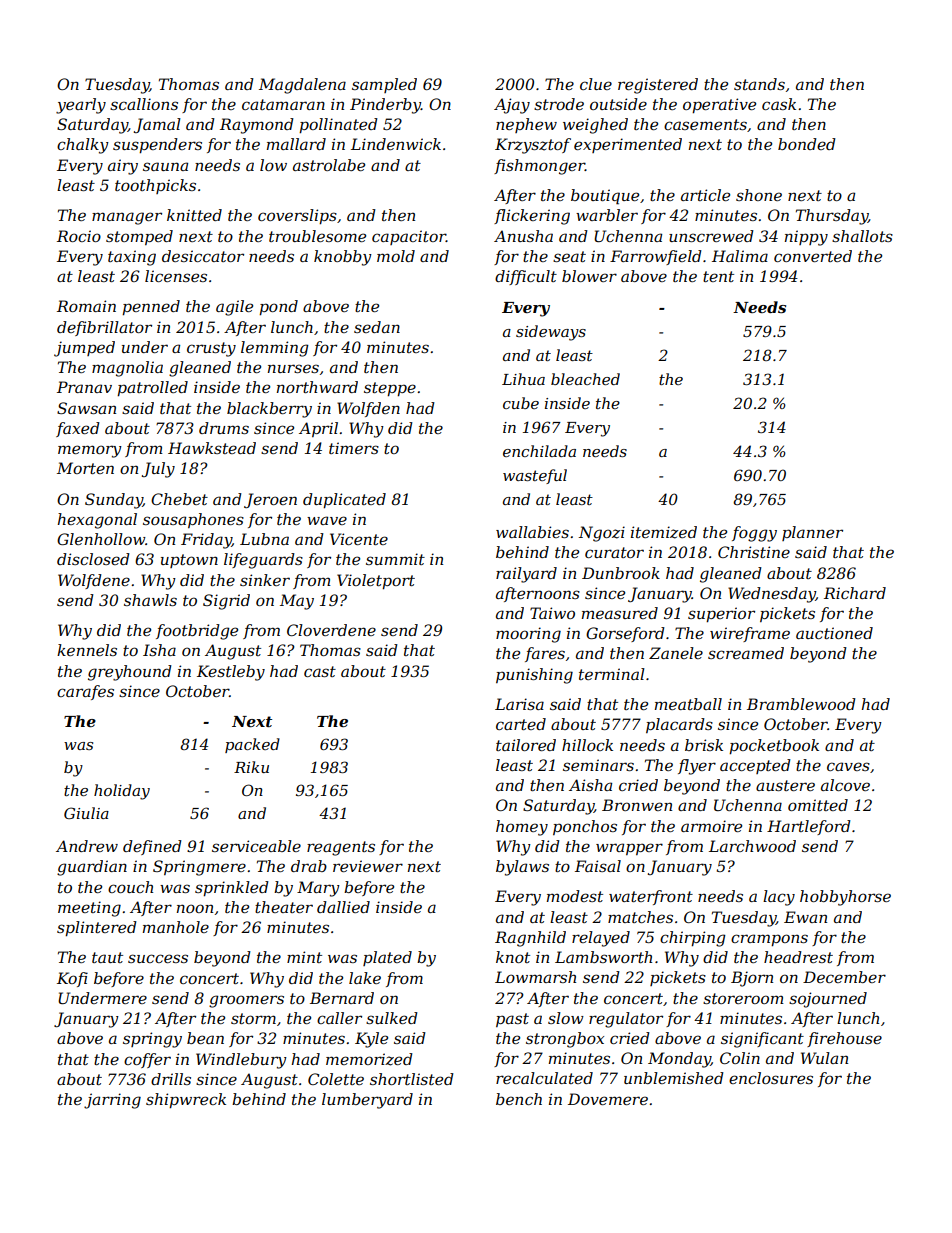 Image resolution: width=952 pixels, height=1233 pixels. What do you see at coordinates (612, 674) in the image?
I see `terminal` at bounding box center [612, 674].
